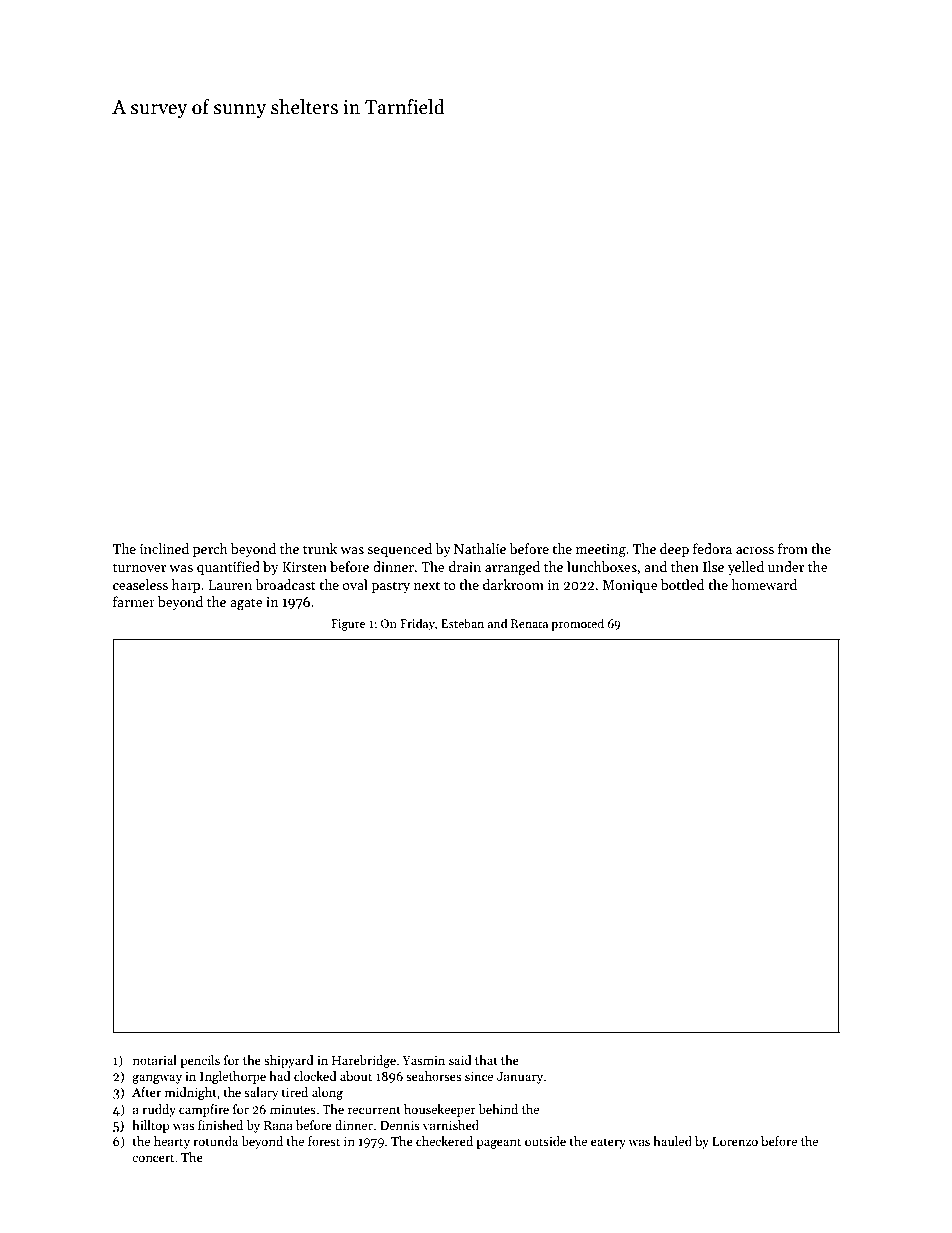  Describe the element at coordinates (764, 584) in the screenshot. I see `homeward` at that location.
